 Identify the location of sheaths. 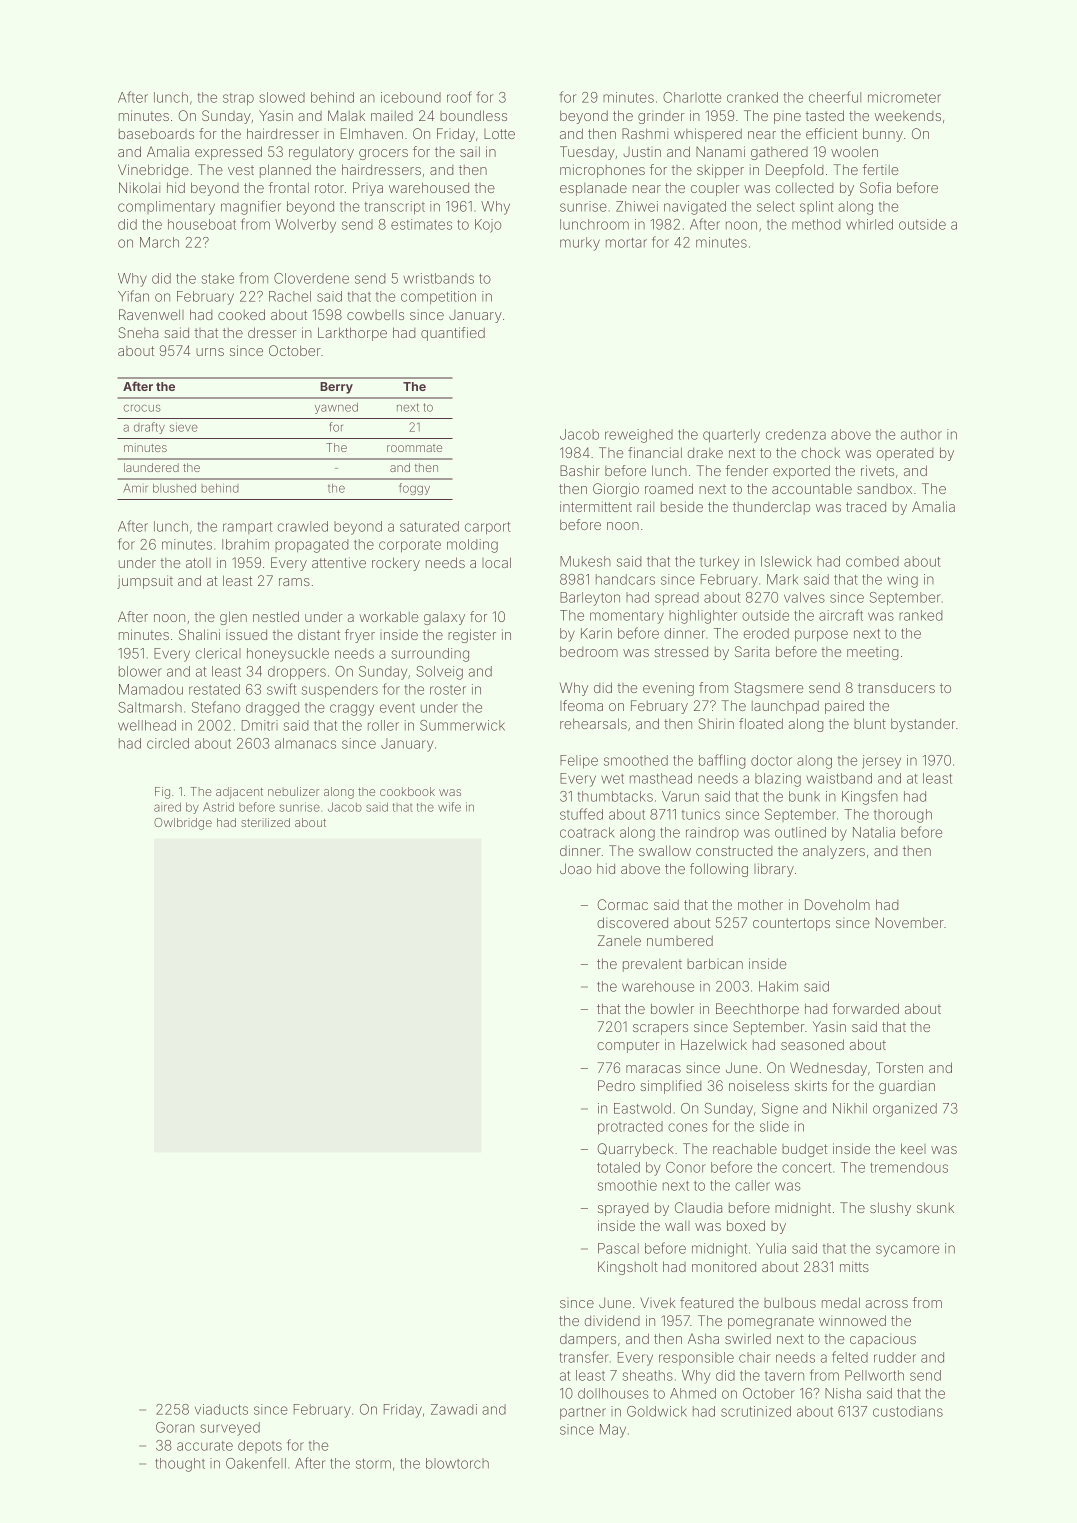
(648, 1375).
